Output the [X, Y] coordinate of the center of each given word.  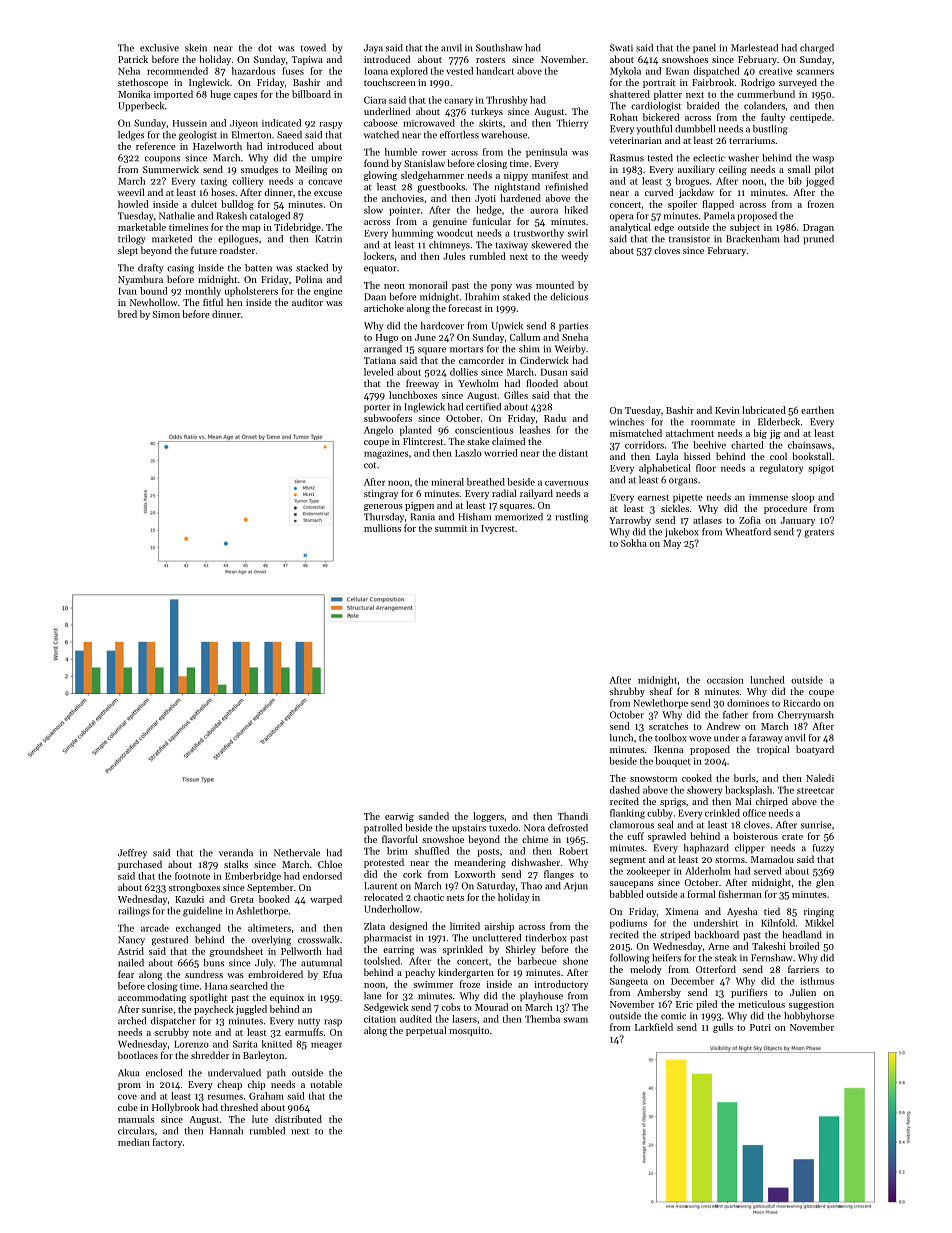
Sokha [634, 543]
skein [196, 48]
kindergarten [466, 973]
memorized [519, 517]
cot [370, 465]
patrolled [383, 829]
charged [817, 49]
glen [825, 883]
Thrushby [506, 101]
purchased [140, 865]
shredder [210, 1055]
